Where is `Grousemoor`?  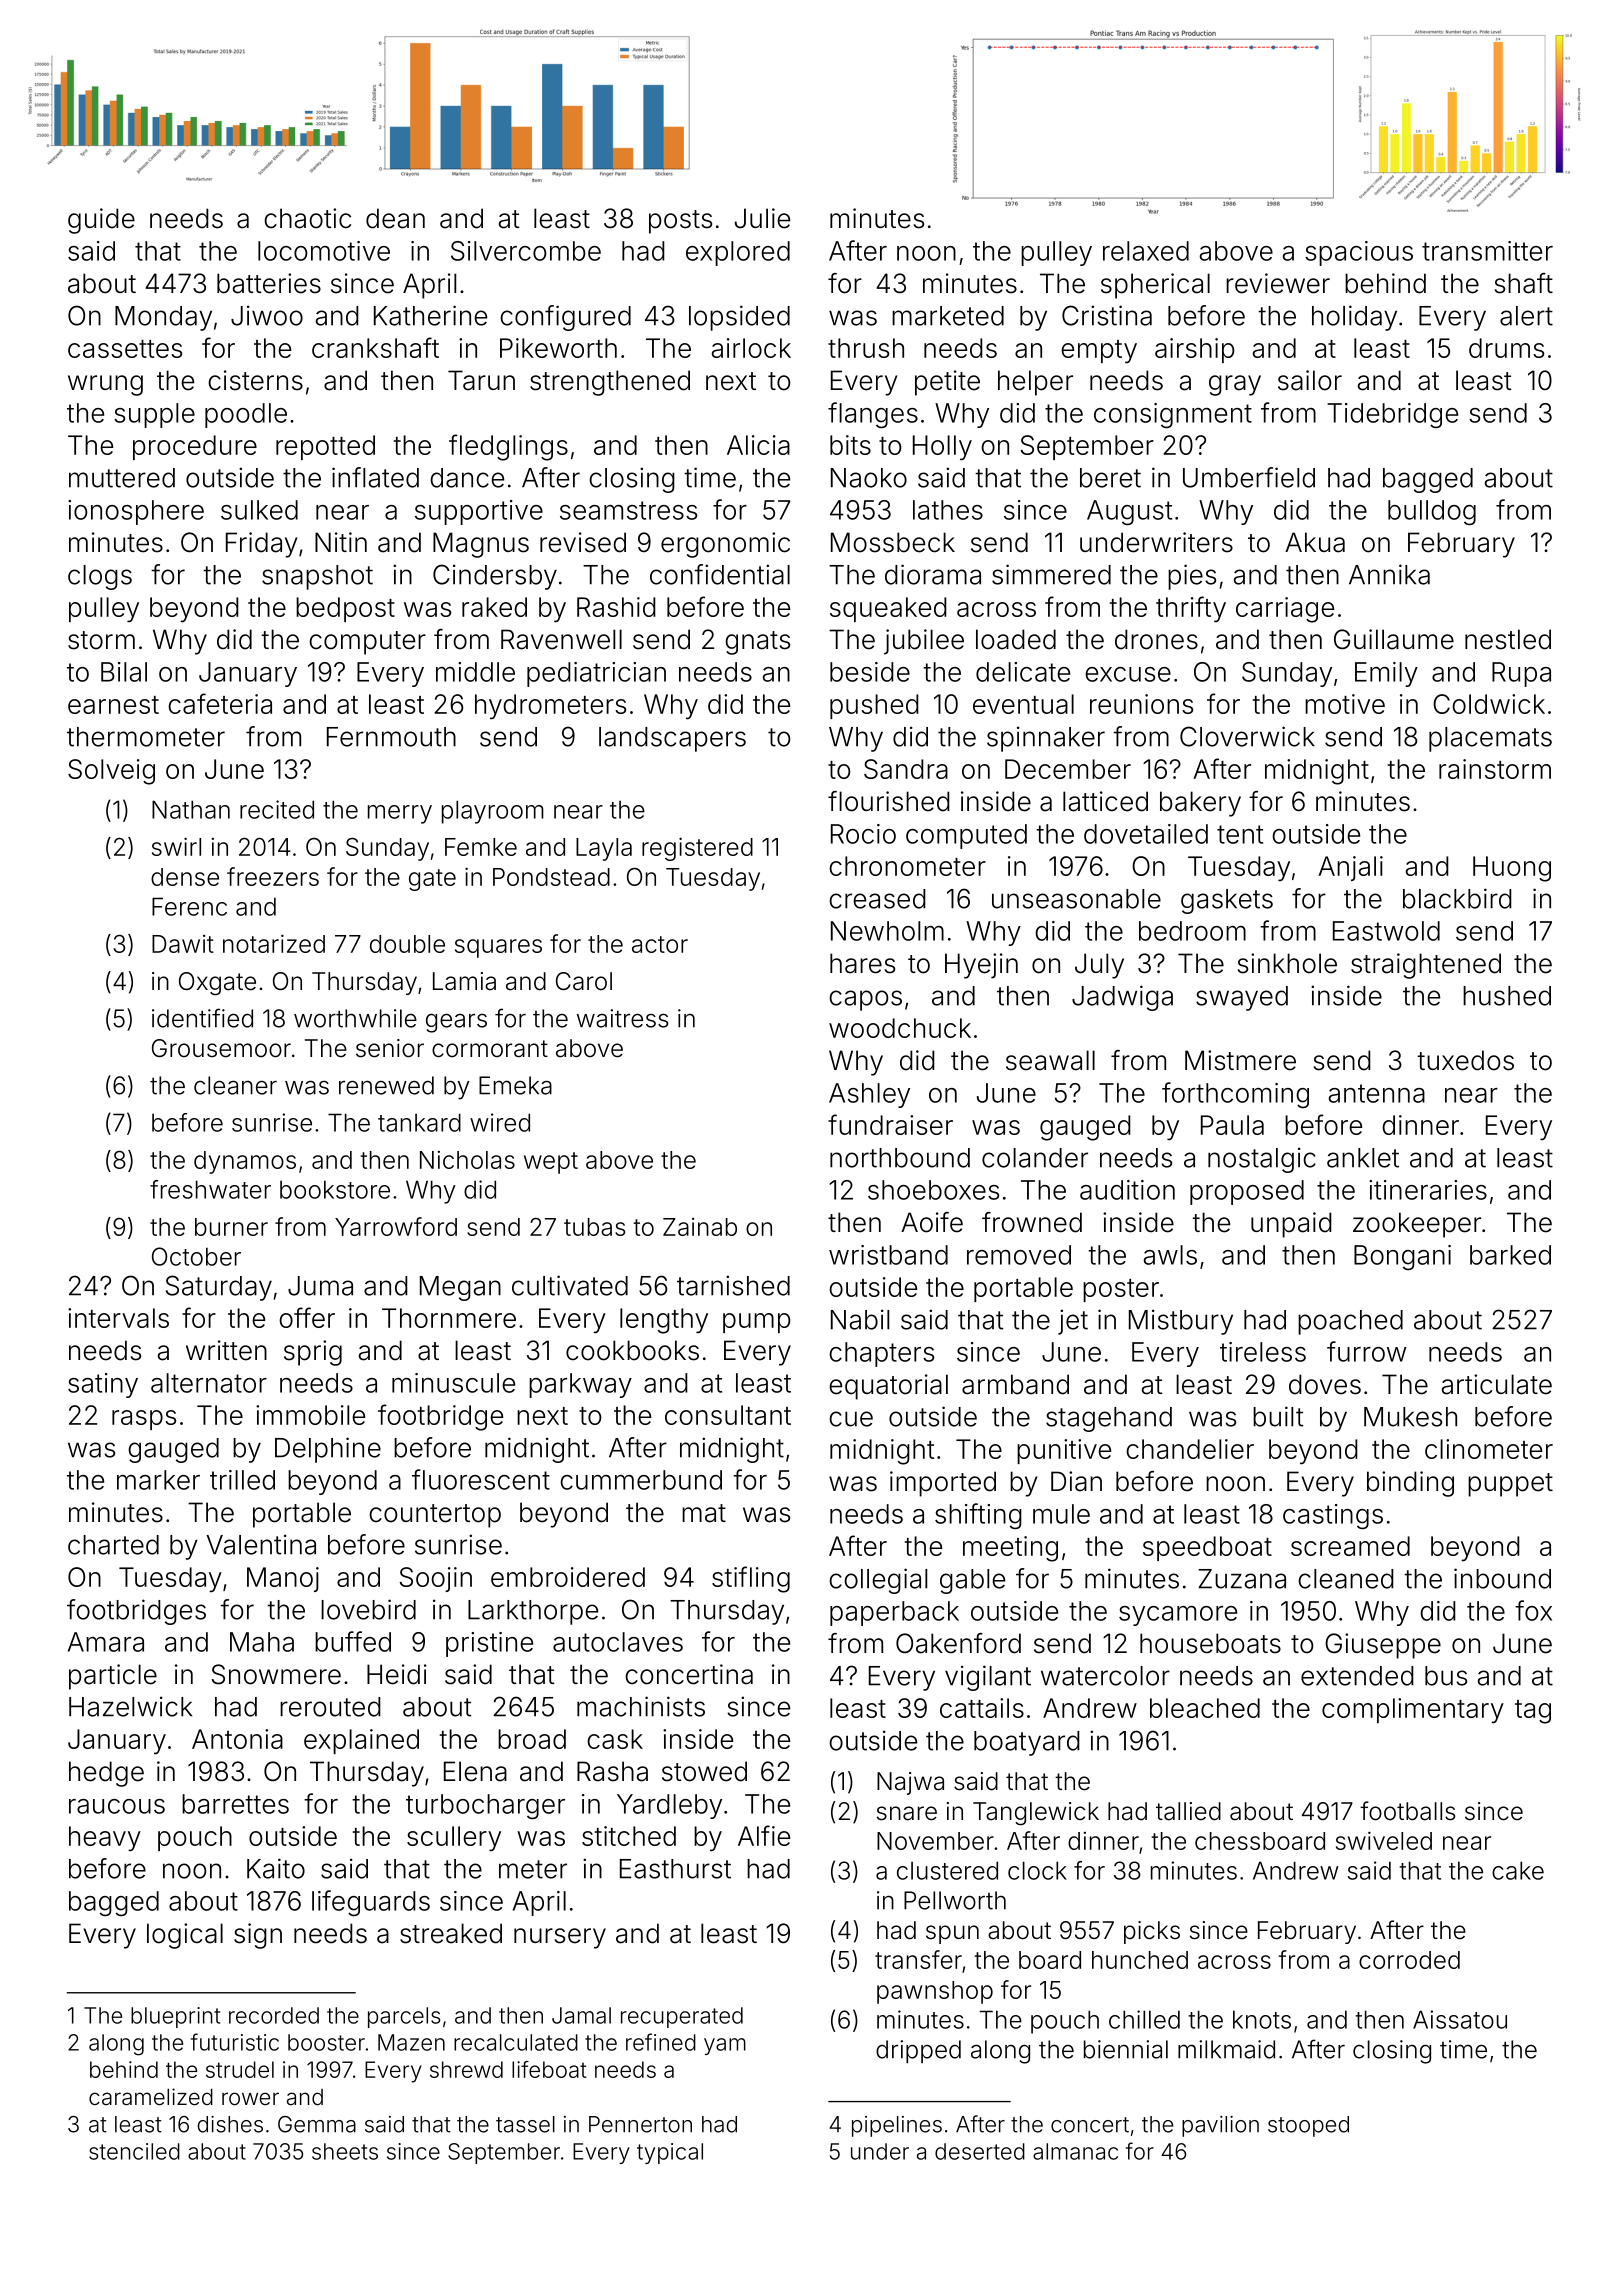 Grousemoor is located at coordinates (221, 1048).
